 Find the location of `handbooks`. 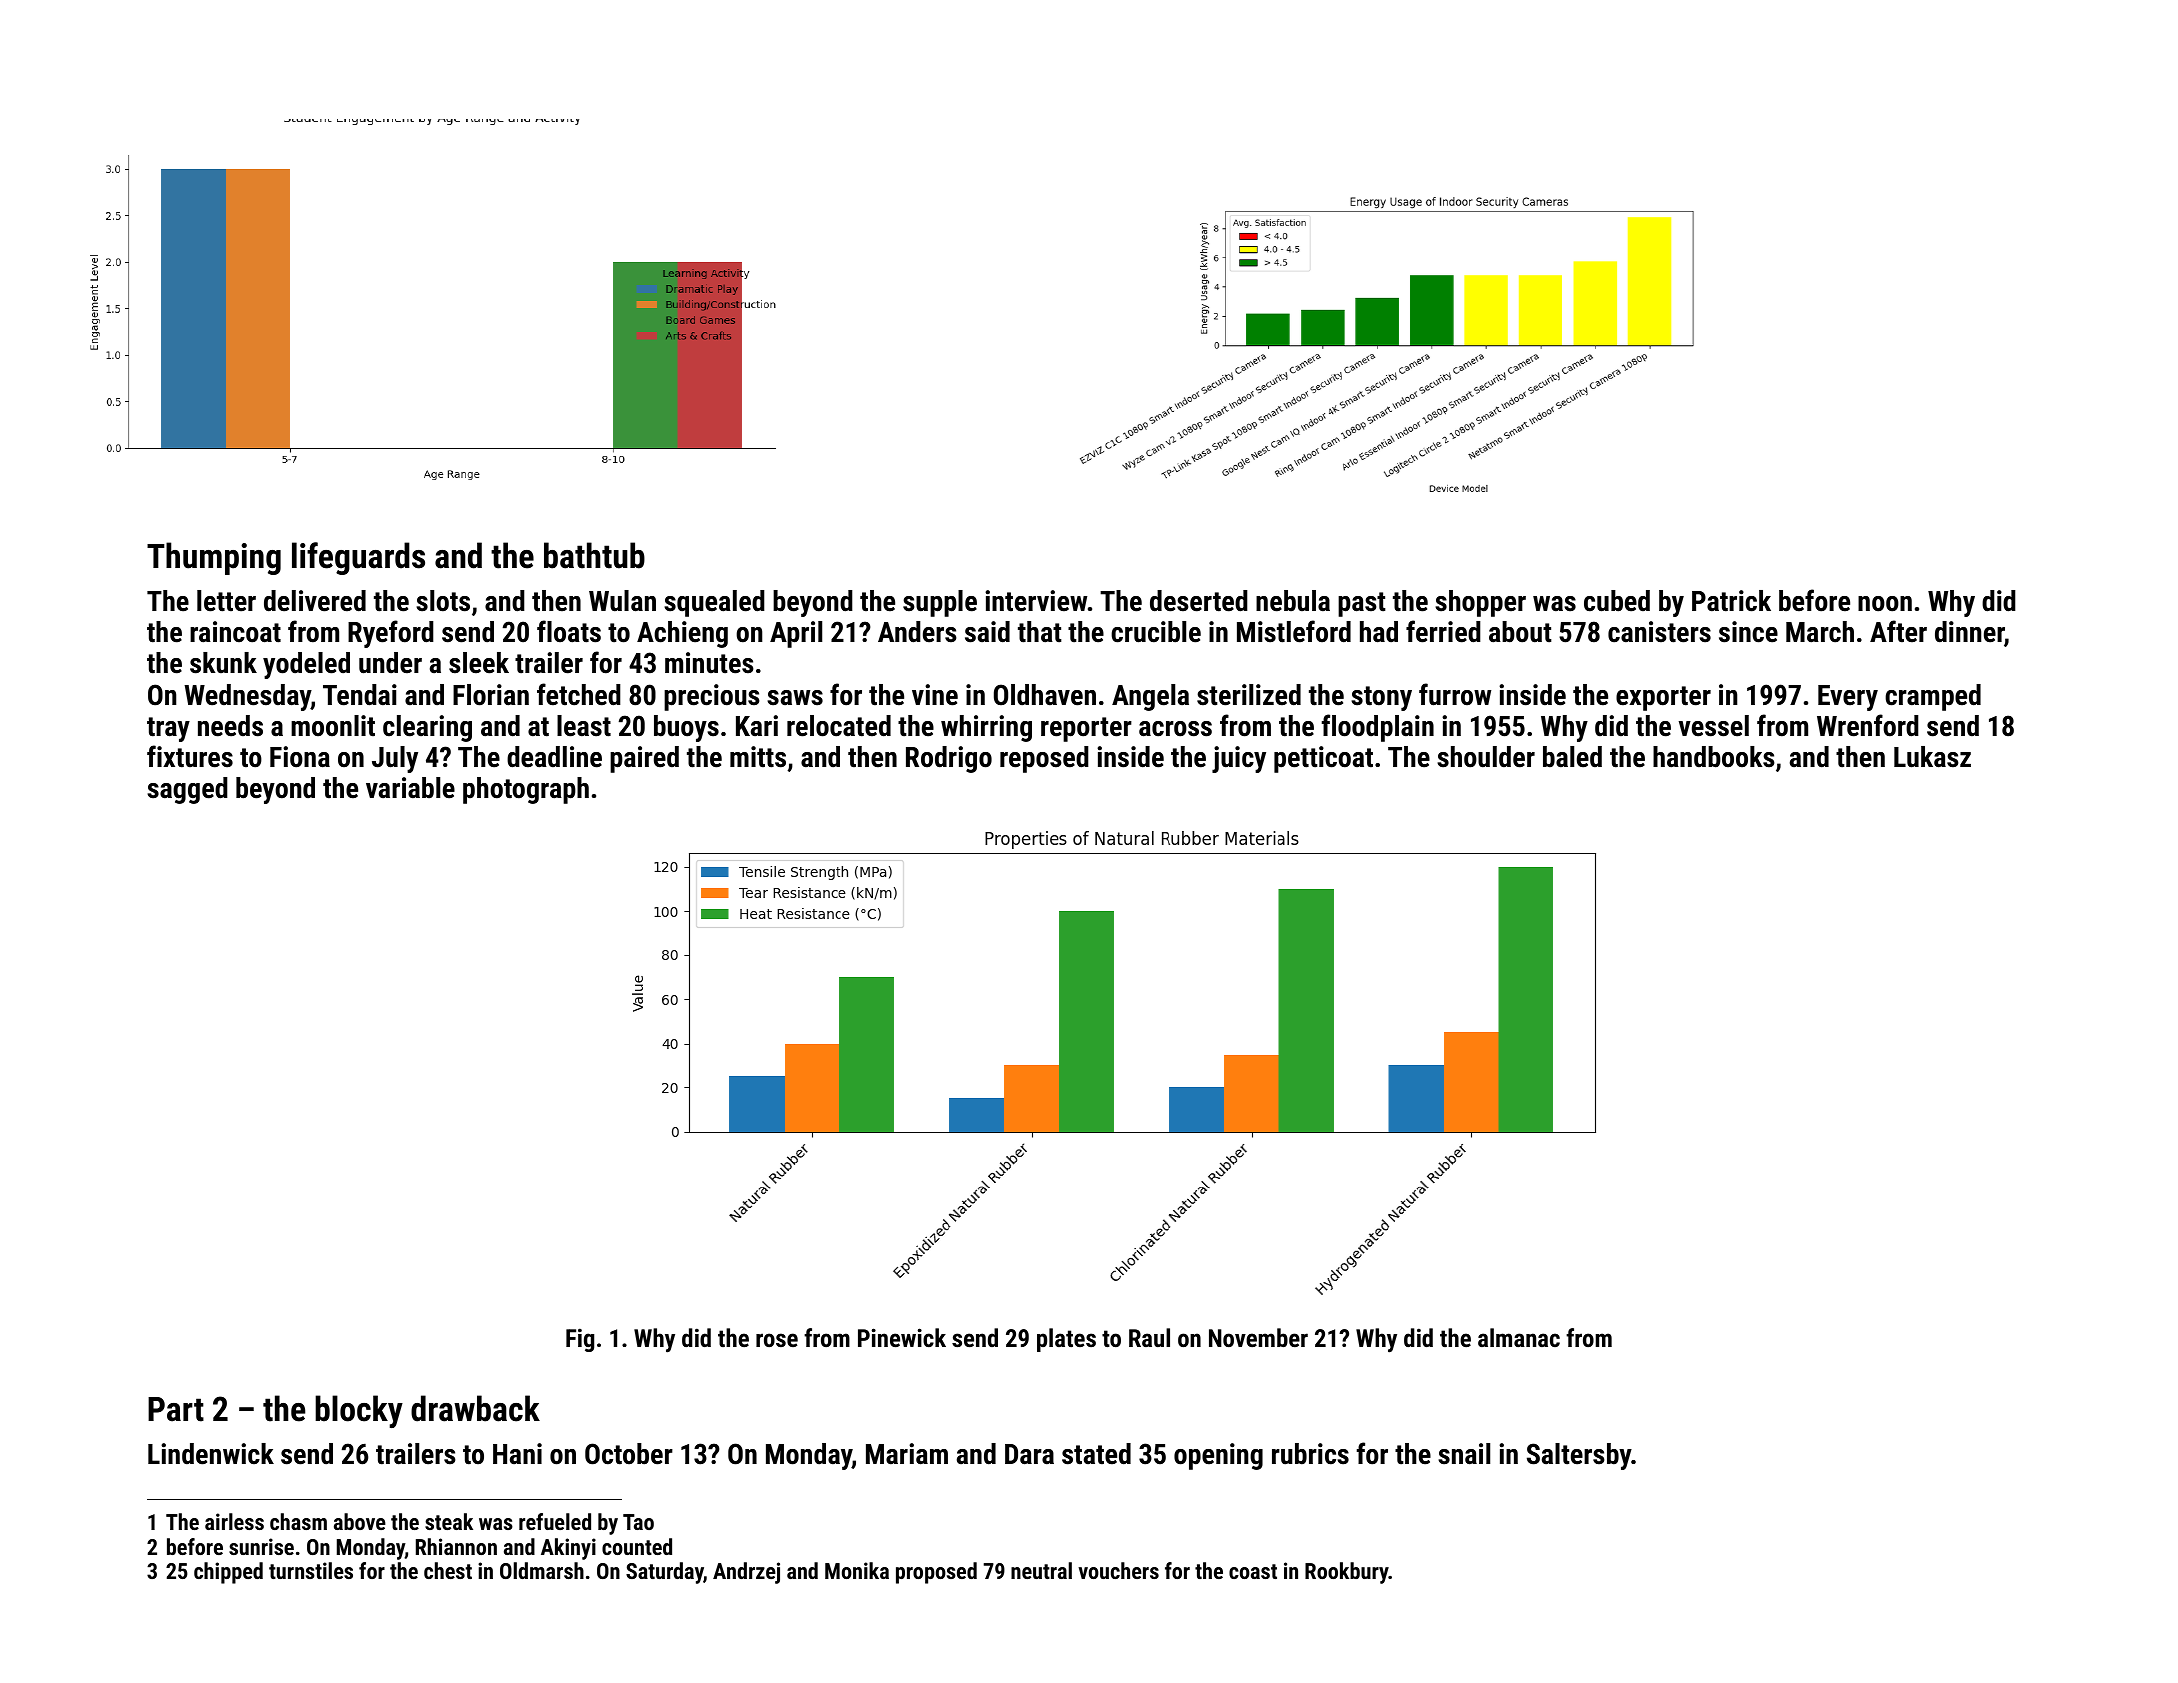

handbooks is located at coordinates (1714, 757).
